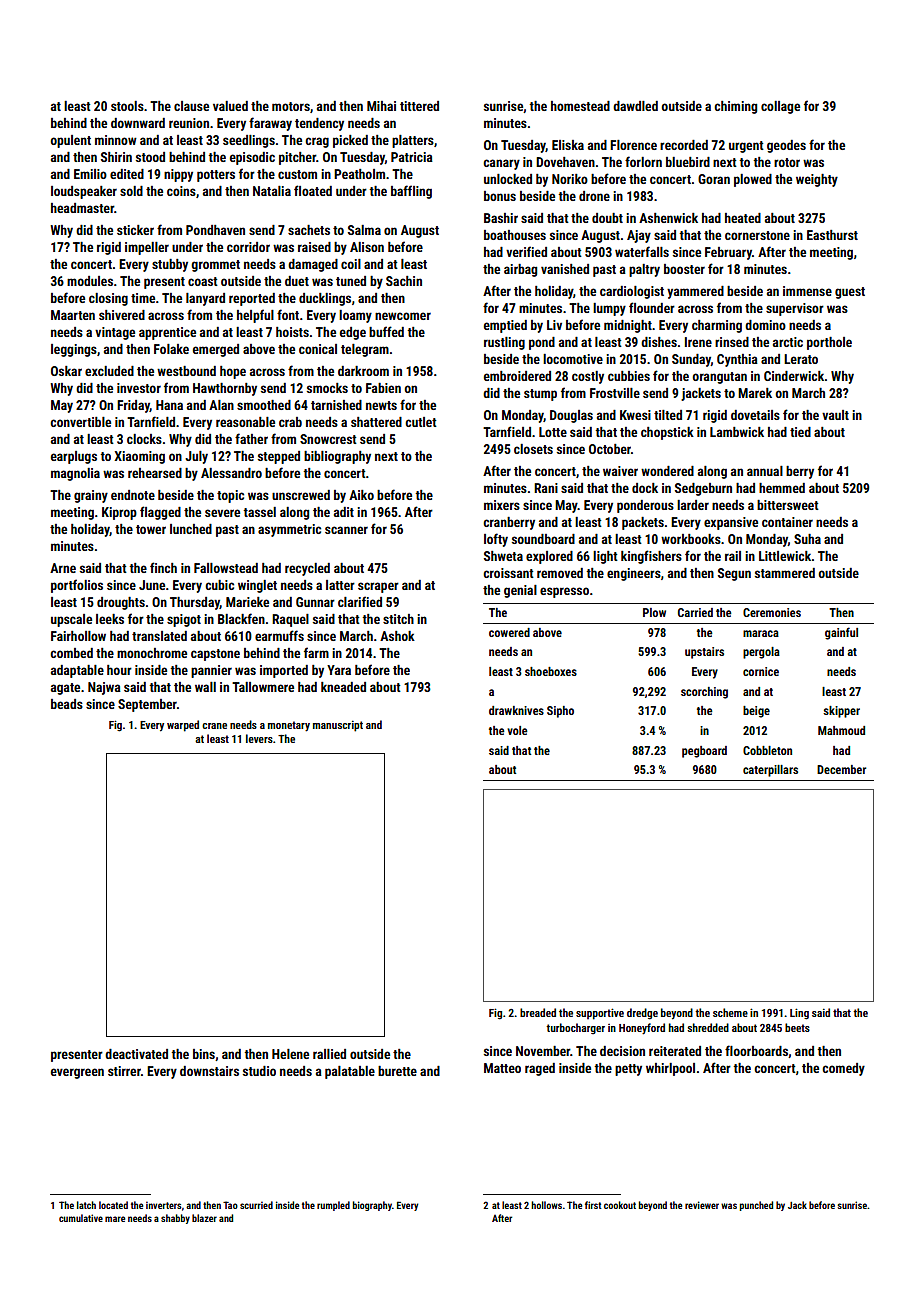 This screenshot has width=924, height=1308. What do you see at coordinates (755, 415) in the screenshot?
I see `dovetails` at bounding box center [755, 415].
